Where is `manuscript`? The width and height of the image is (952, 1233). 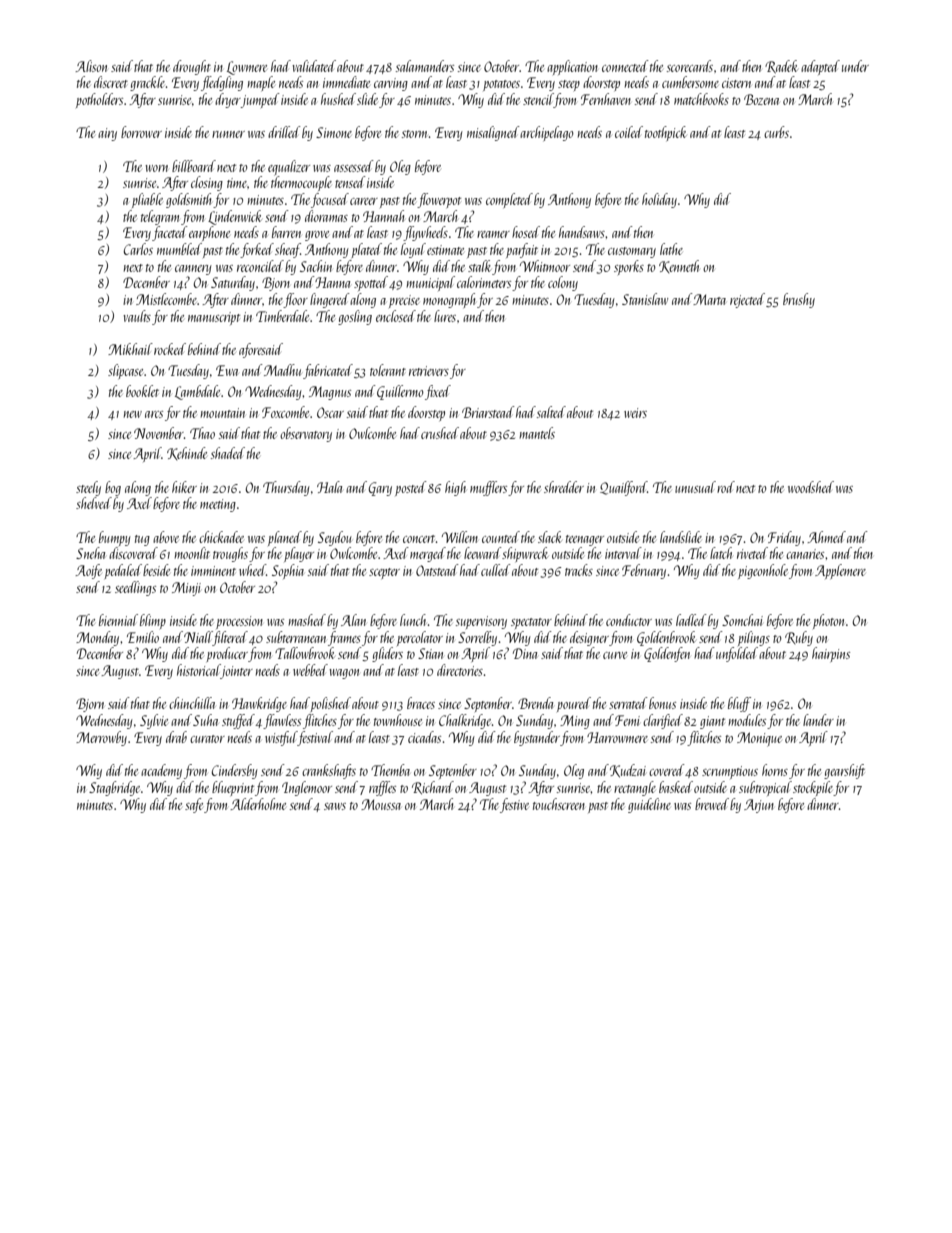 manuscript is located at coordinates (214, 318).
